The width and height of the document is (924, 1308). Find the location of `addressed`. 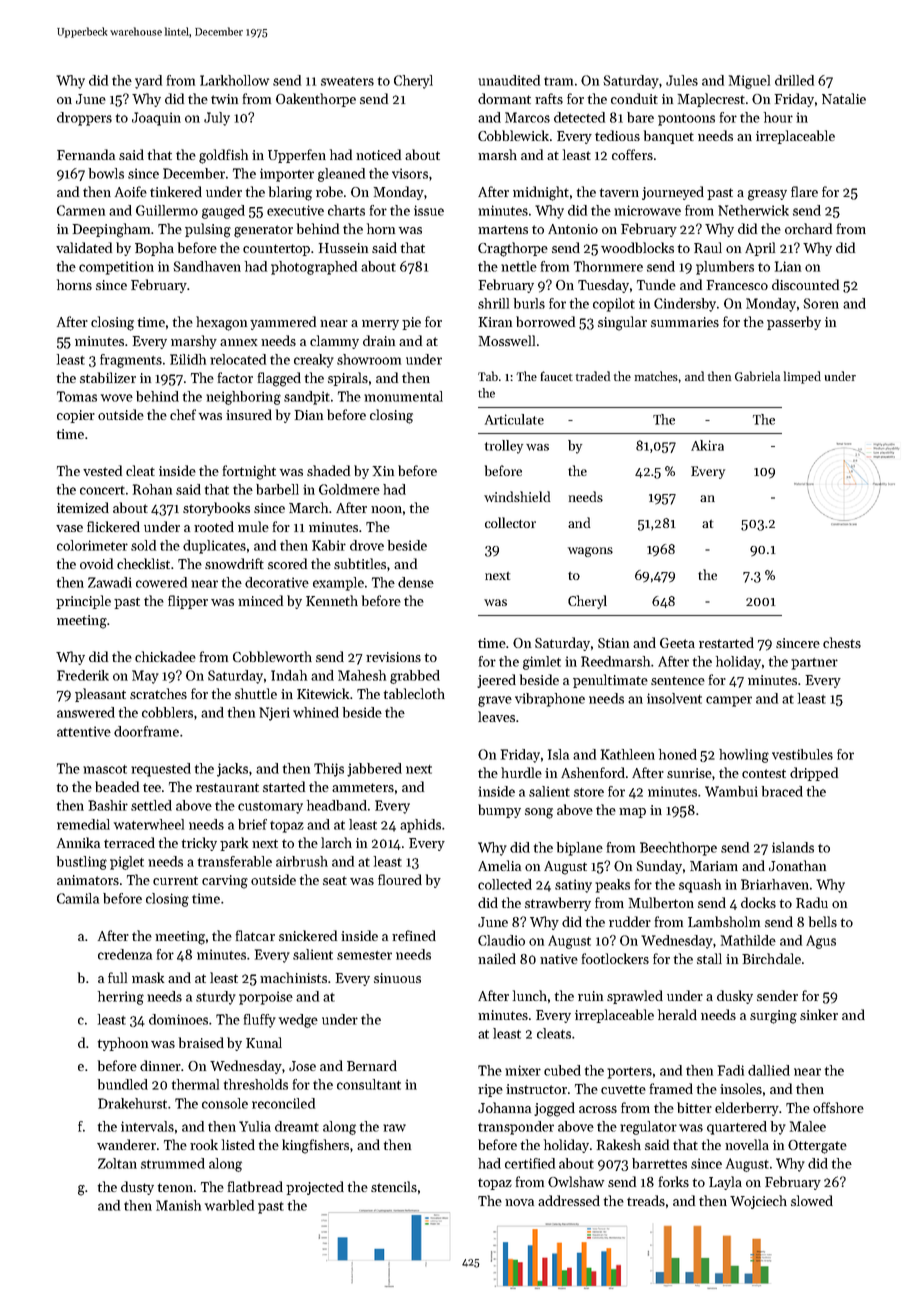

addressed is located at coordinates (569, 1200).
